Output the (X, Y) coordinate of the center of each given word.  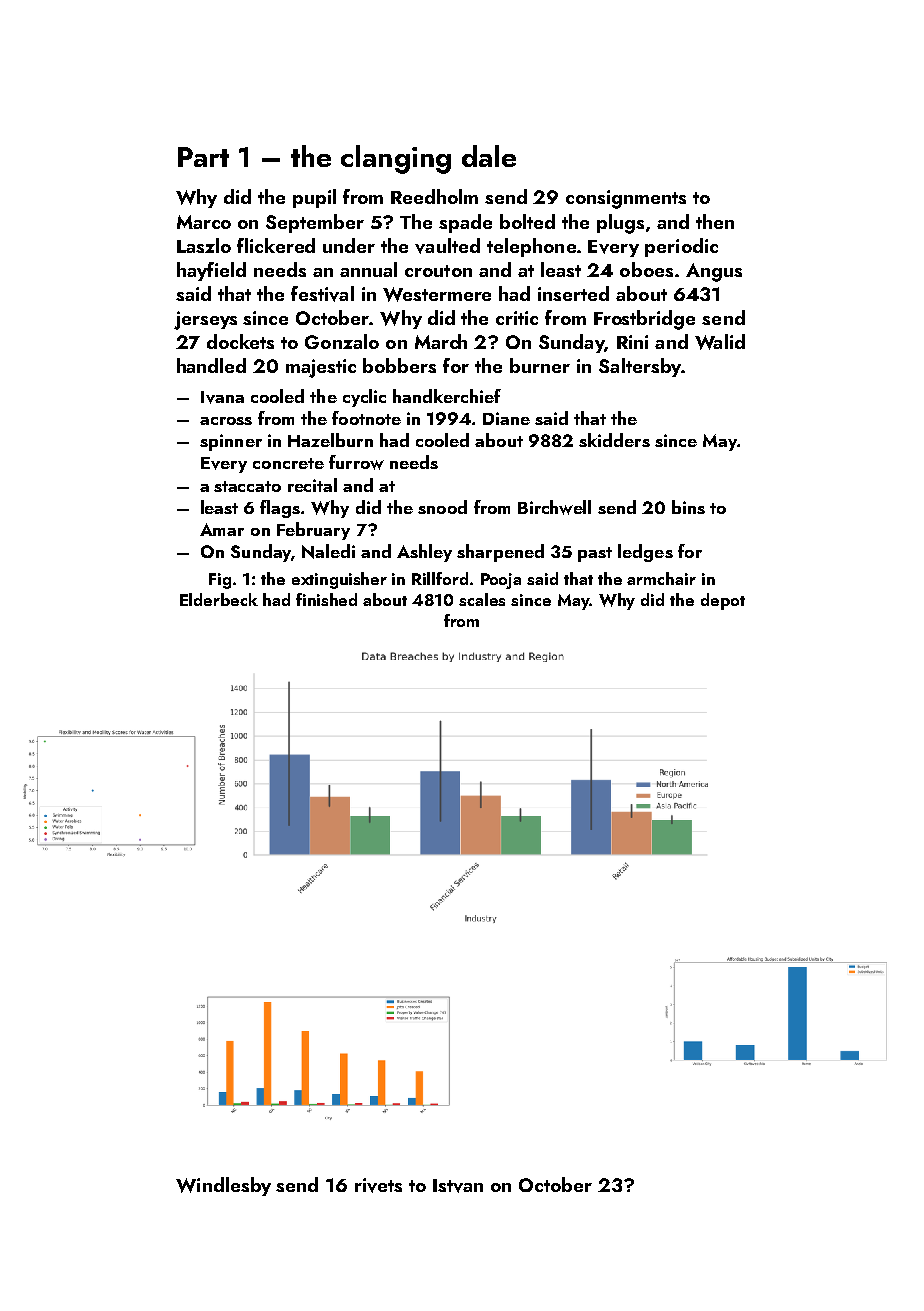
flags (280, 509)
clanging (396, 159)
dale (489, 156)
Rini (632, 342)
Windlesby (223, 1186)
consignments (626, 199)
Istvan (458, 1186)
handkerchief (447, 396)
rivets (378, 1185)
